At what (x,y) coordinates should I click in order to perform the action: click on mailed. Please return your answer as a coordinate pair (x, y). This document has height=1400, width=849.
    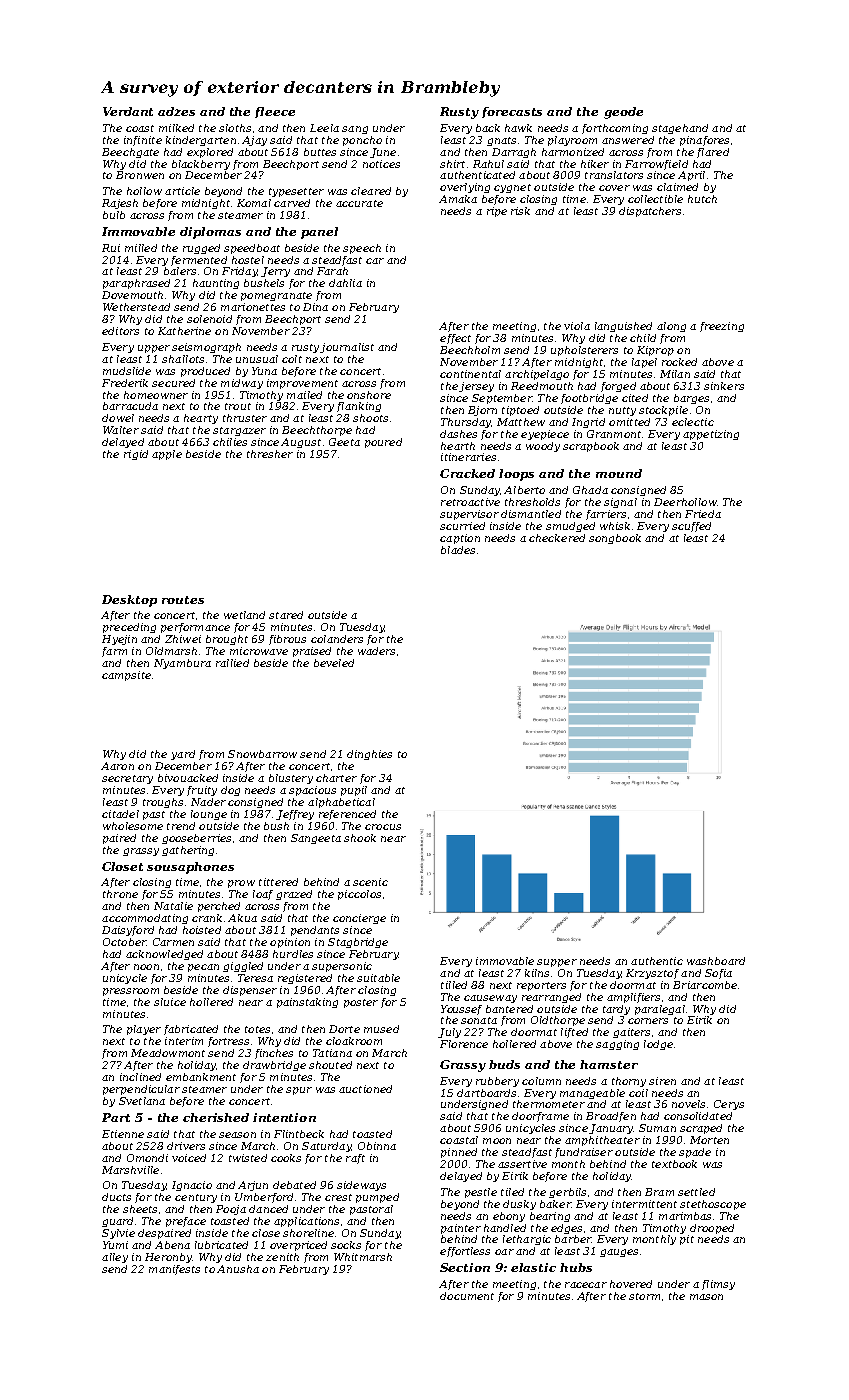
    Looking at the image, I should click on (304, 395).
